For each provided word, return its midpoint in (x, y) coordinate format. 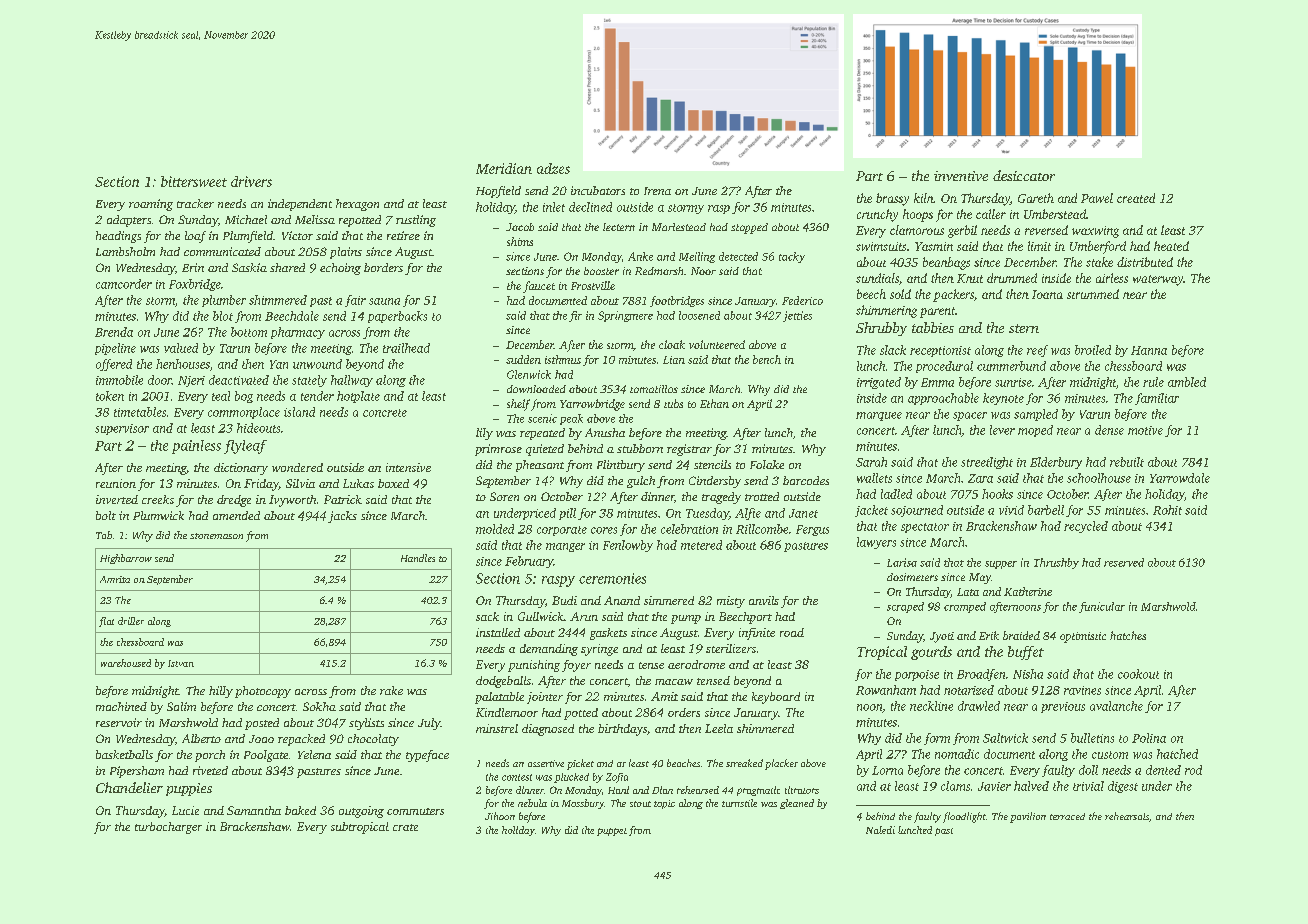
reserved (1124, 562)
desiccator (1024, 175)
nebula (532, 803)
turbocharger (168, 828)
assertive (546, 763)
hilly (221, 692)
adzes (553, 168)
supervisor (122, 429)
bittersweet (194, 181)
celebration (689, 529)
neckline (931, 706)
